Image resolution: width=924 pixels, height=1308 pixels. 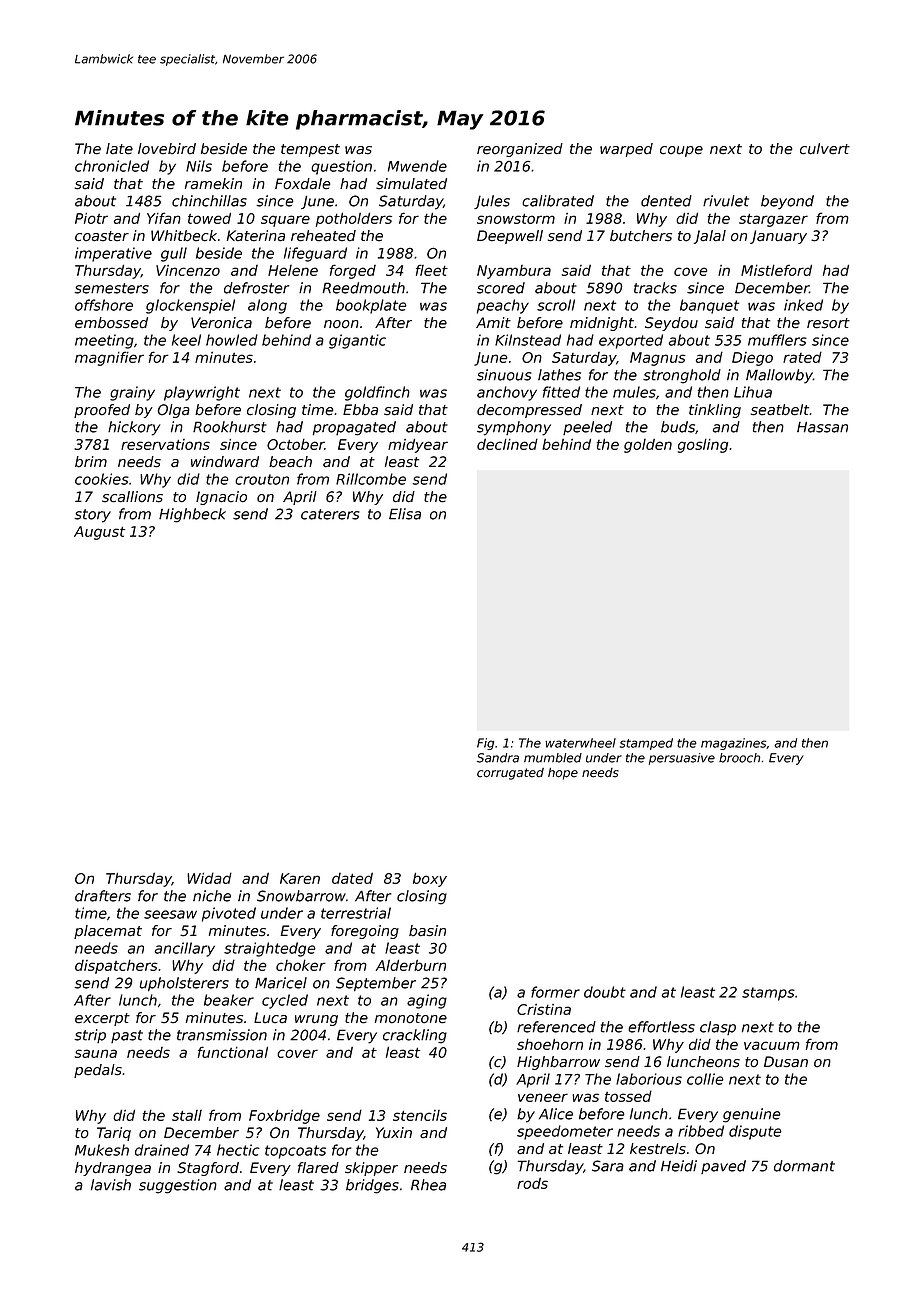 What do you see at coordinates (165, 444) in the page?
I see `reservations` at bounding box center [165, 444].
